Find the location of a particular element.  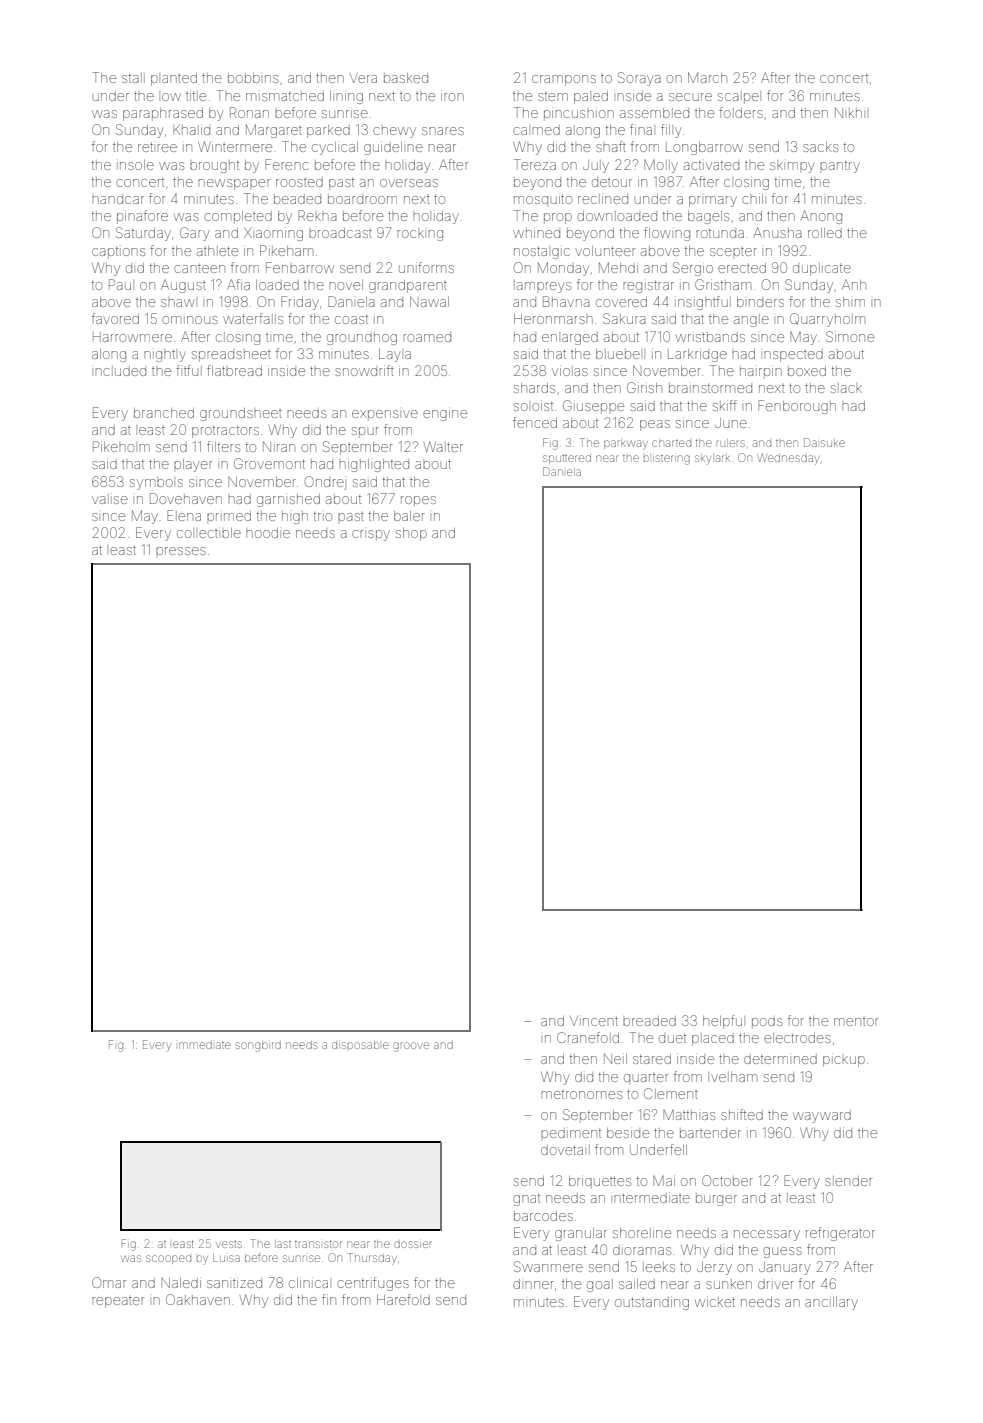

shop is located at coordinates (411, 534).
